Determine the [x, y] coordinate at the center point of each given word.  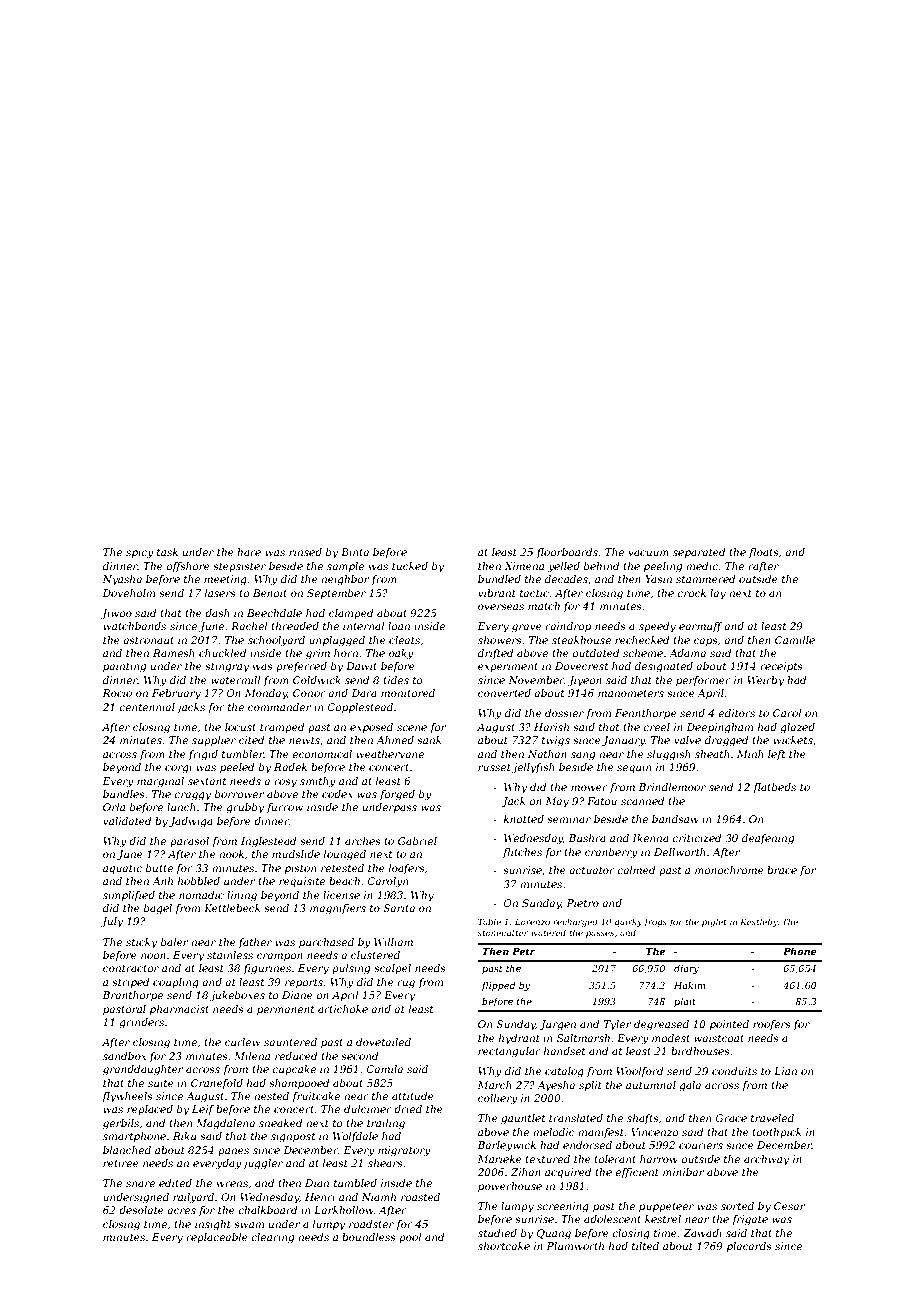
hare [249, 552]
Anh [162, 881]
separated [699, 553]
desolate [141, 1210]
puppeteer [666, 1207]
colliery [498, 1099]
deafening [768, 839]
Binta [355, 552]
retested [342, 868]
